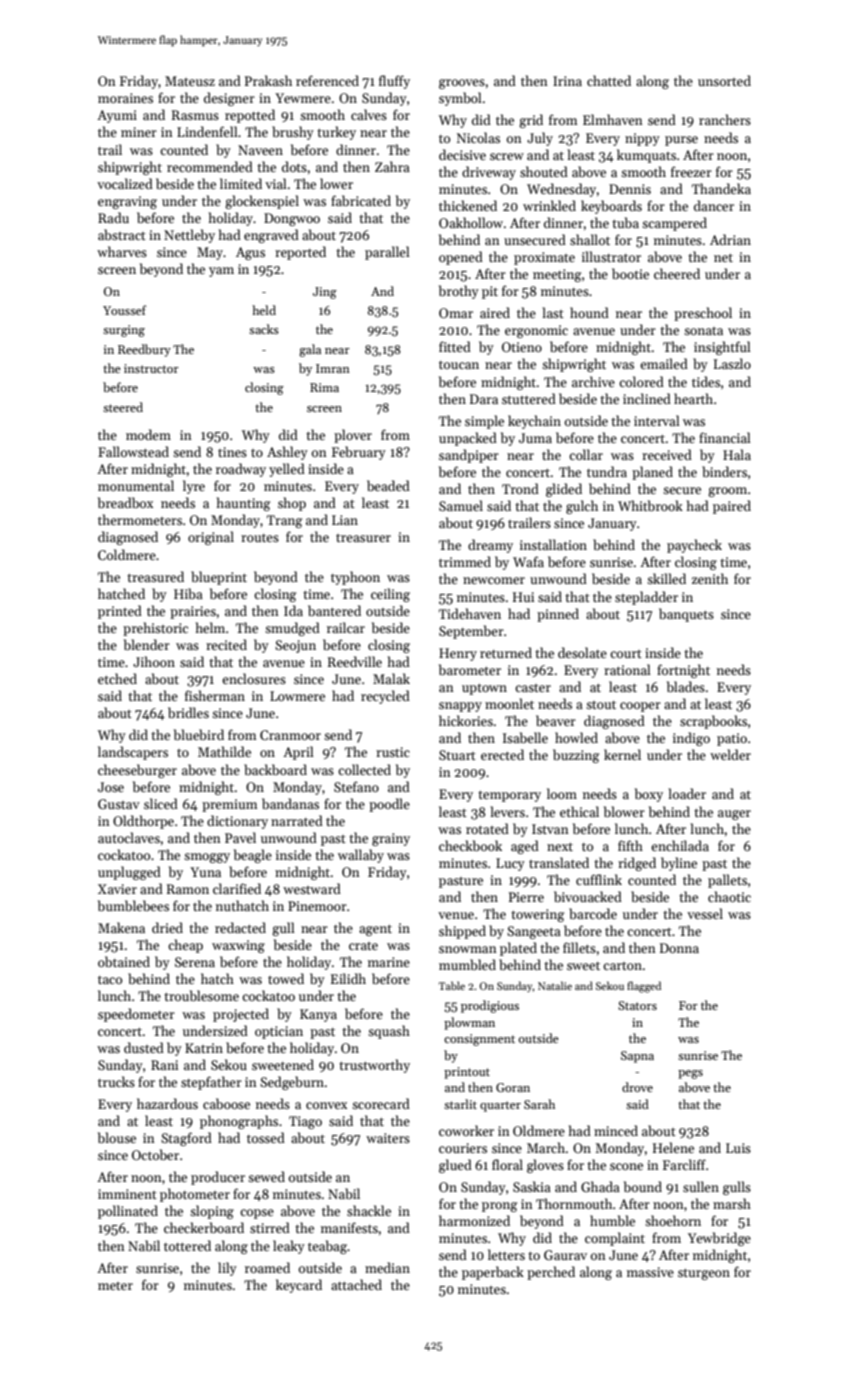 Image resolution: width=849 pixels, height=1400 pixels. Describe the element at coordinates (299, 1286) in the screenshot. I see `keycard` at that location.
